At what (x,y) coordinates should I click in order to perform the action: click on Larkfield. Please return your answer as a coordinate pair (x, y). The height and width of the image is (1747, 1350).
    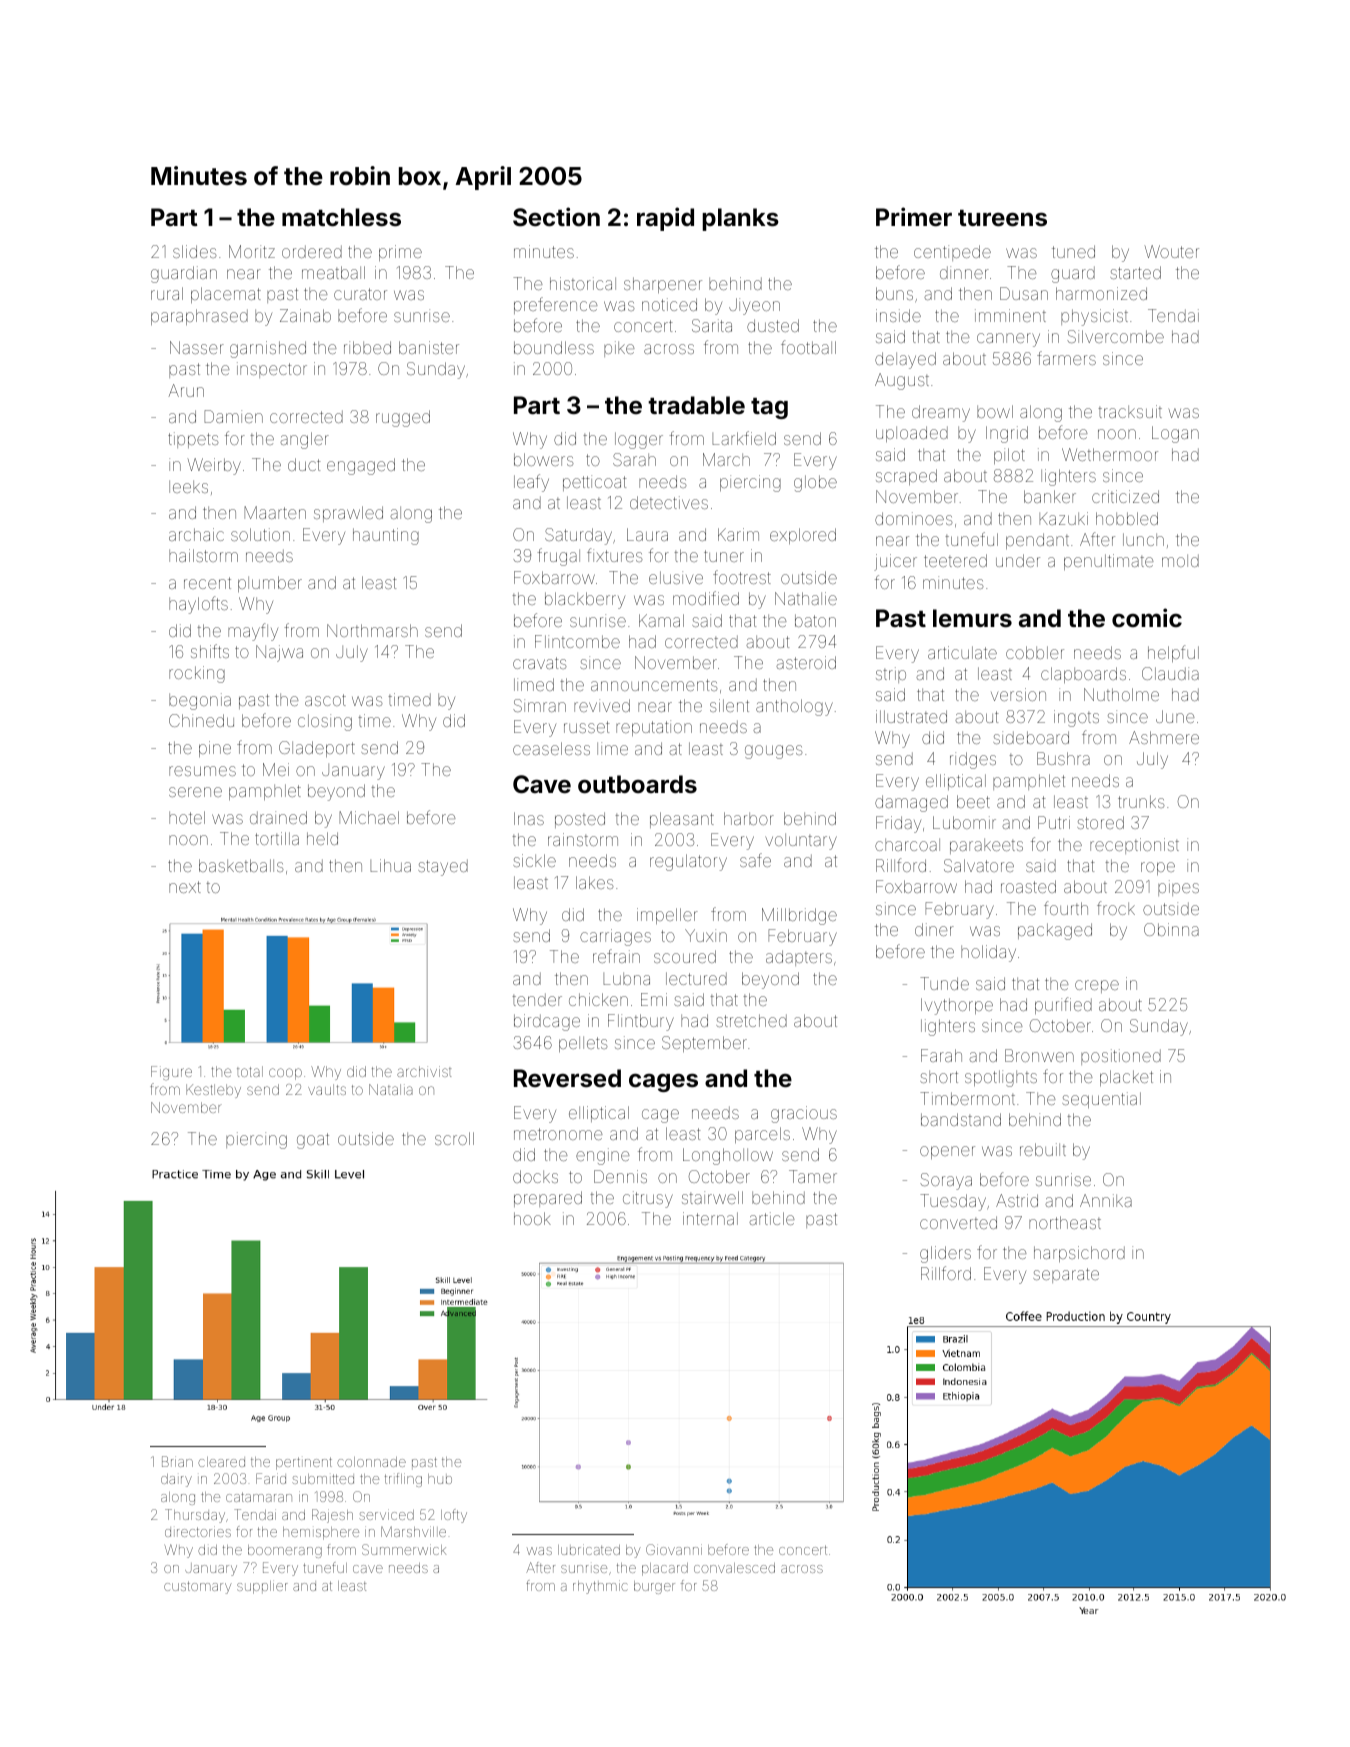
    Looking at the image, I should click on (744, 438).
